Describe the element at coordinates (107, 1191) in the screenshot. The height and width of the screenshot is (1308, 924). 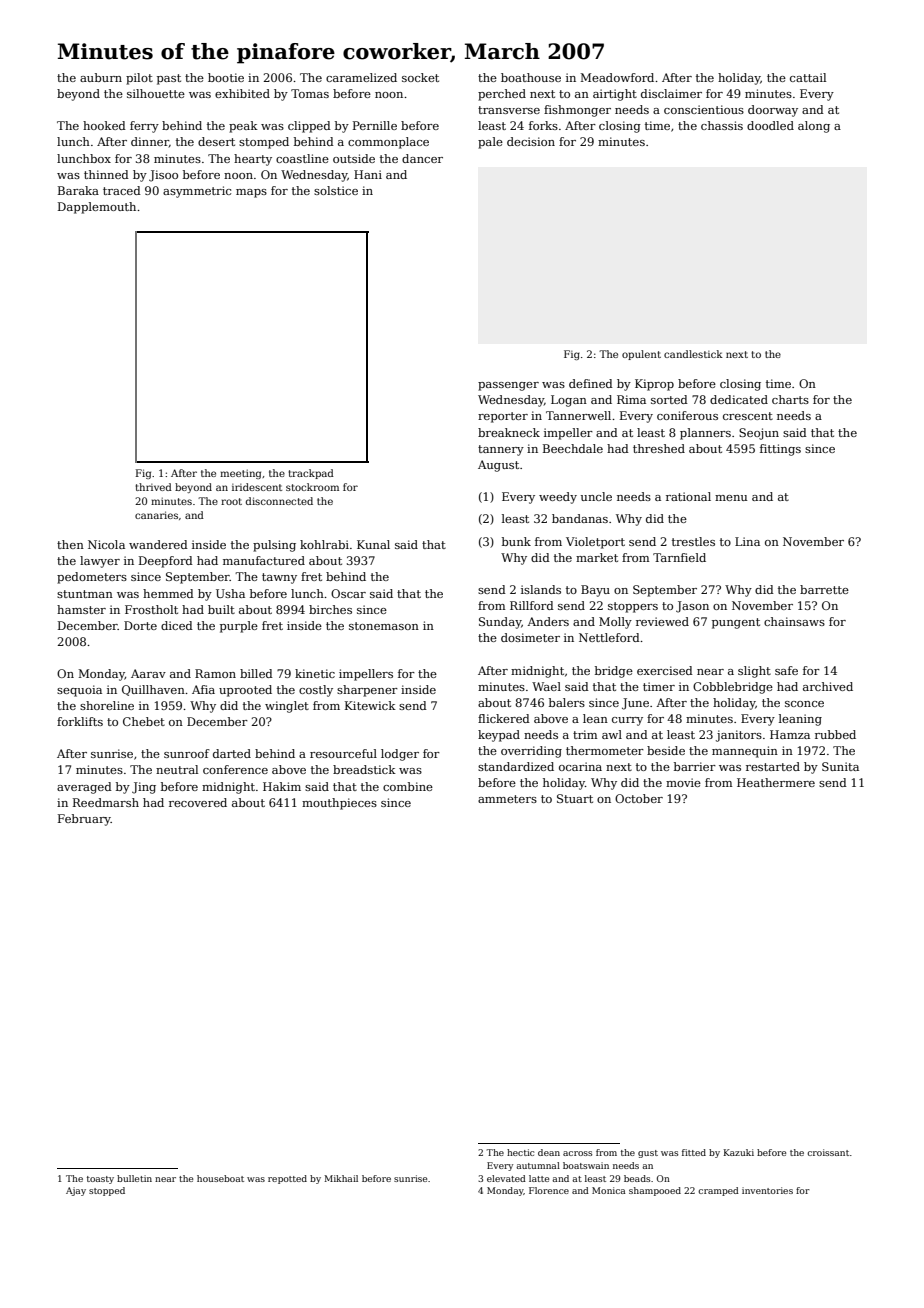
I see `stopped` at that location.
